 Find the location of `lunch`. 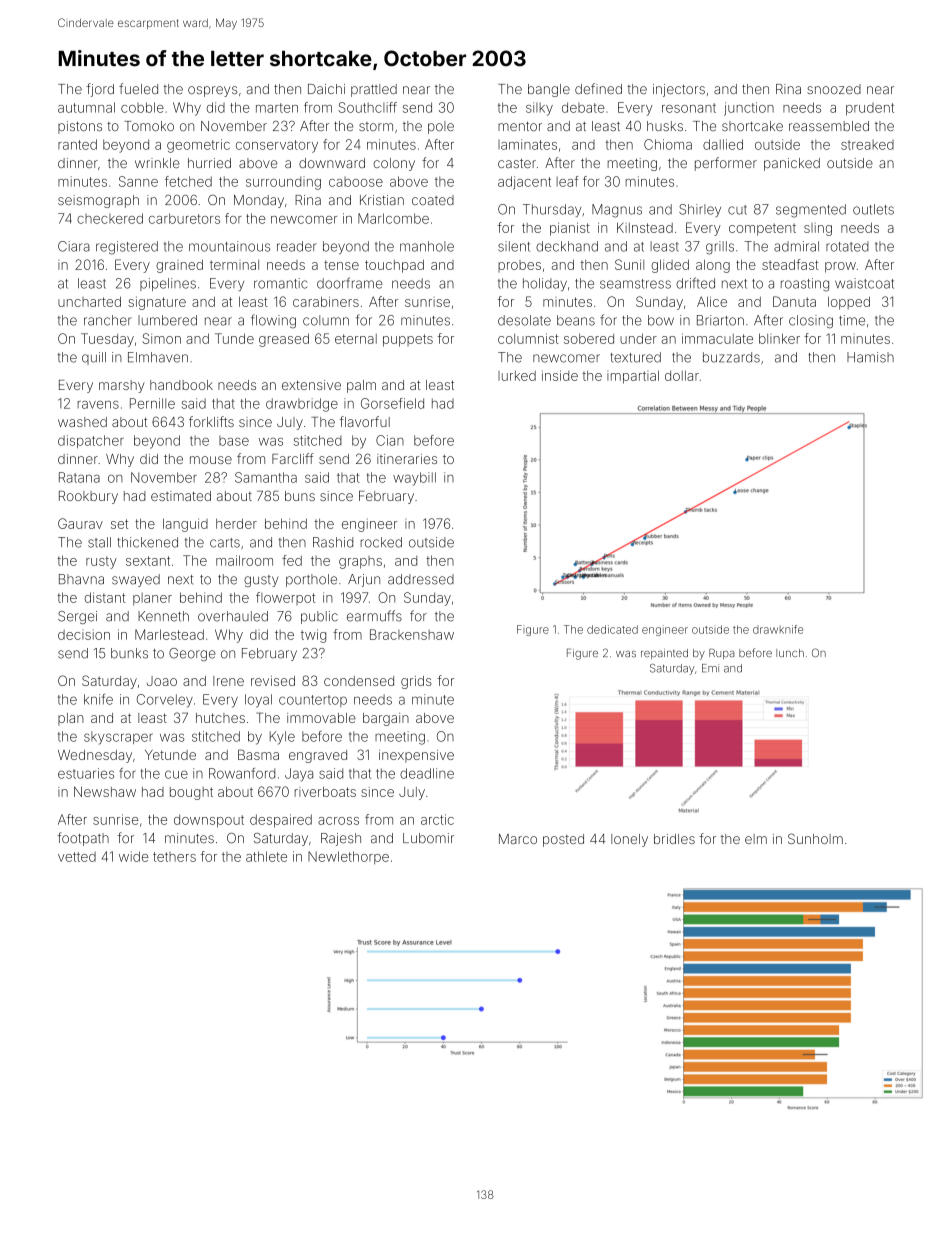

lunch is located at coordinates (790, 653).
